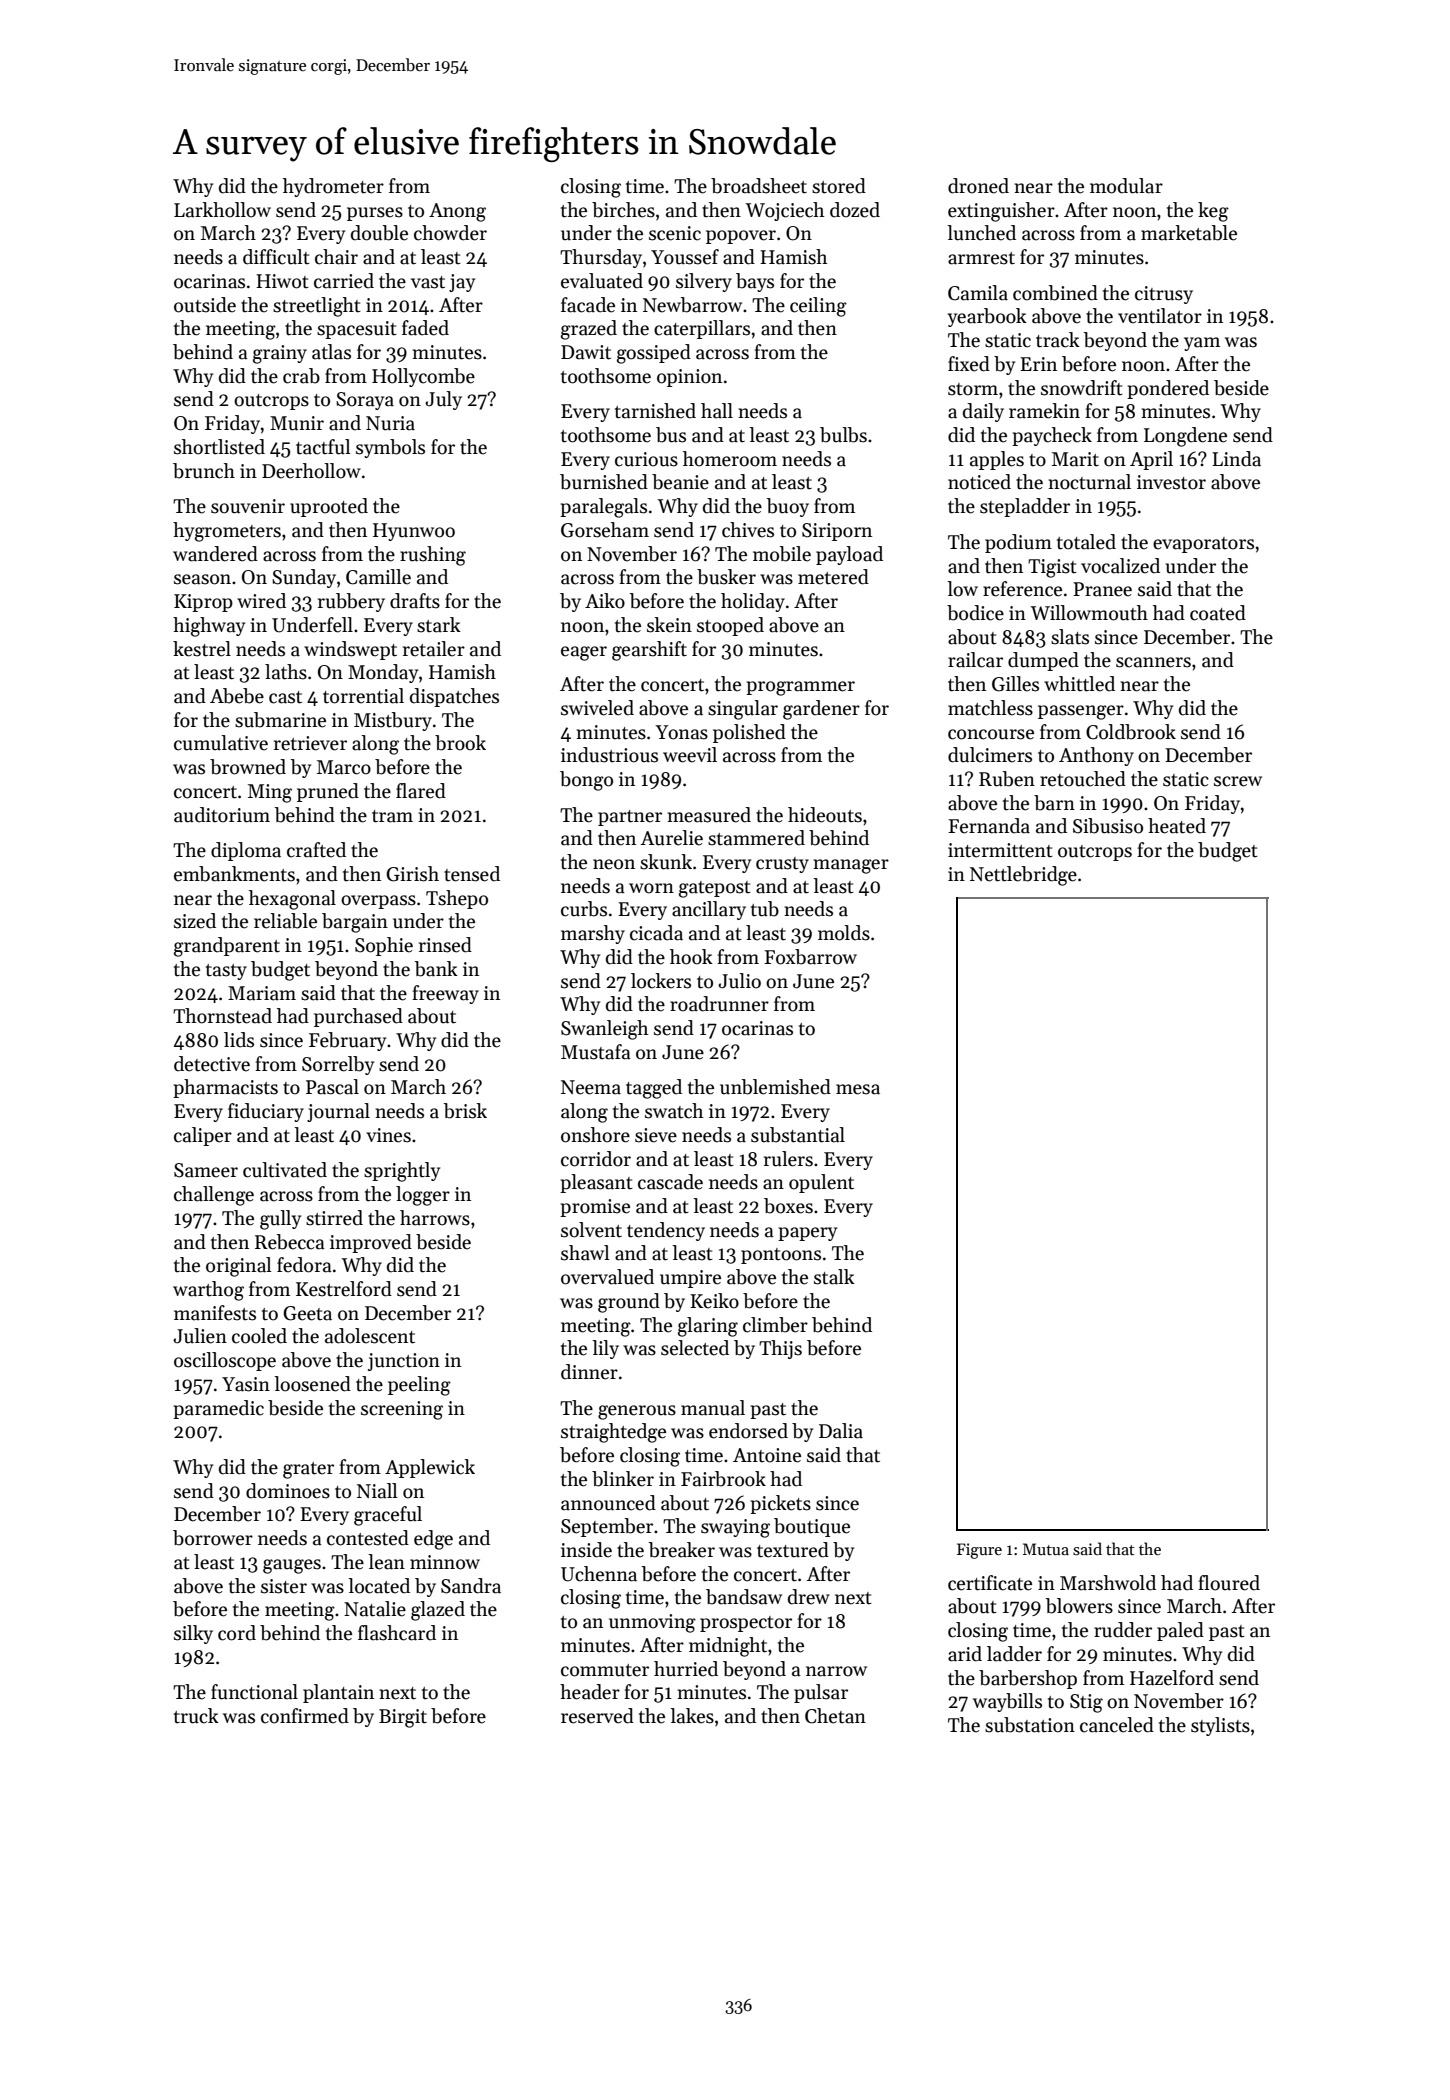  Describe the element at coordinates (623, 210) in the page. I see `birches` at that location.
